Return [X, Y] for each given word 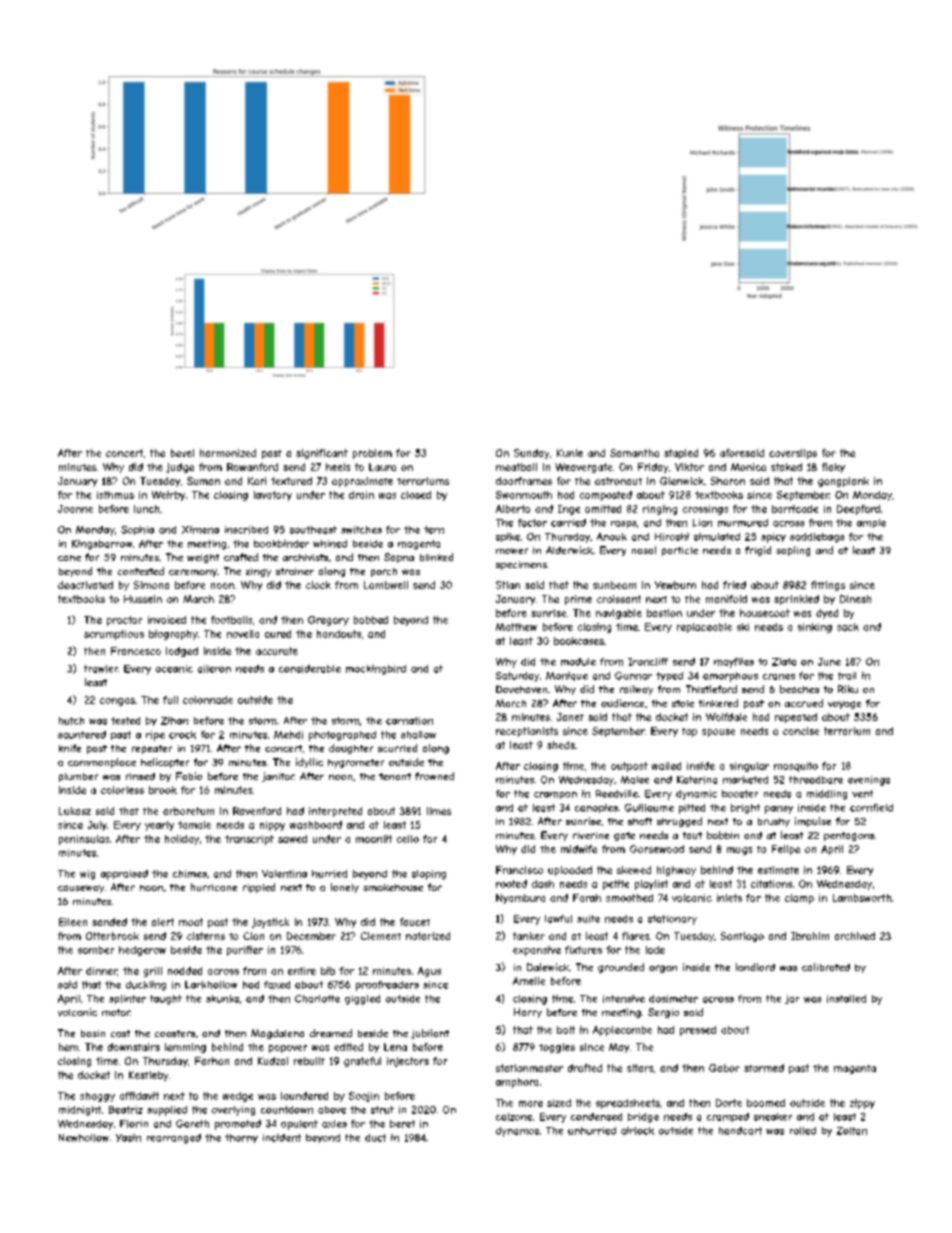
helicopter [165, 763]
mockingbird [376, 670]
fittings [828, 586]
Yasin [128, 1138]
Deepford [858, 510]
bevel [182, 453]
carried [568, 523]
